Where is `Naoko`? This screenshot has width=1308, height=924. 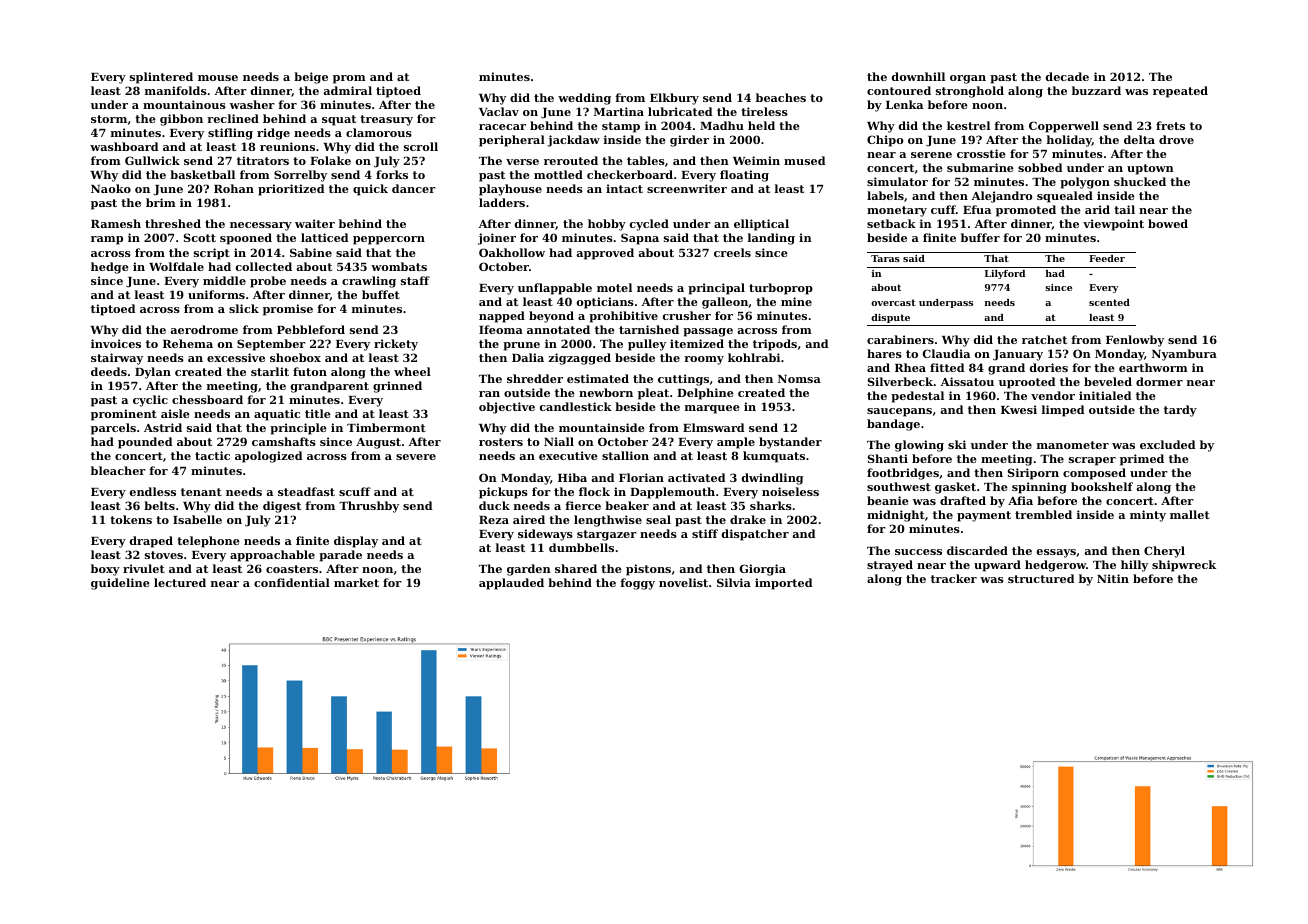 Naoko is located at coordinates (111, 188).
